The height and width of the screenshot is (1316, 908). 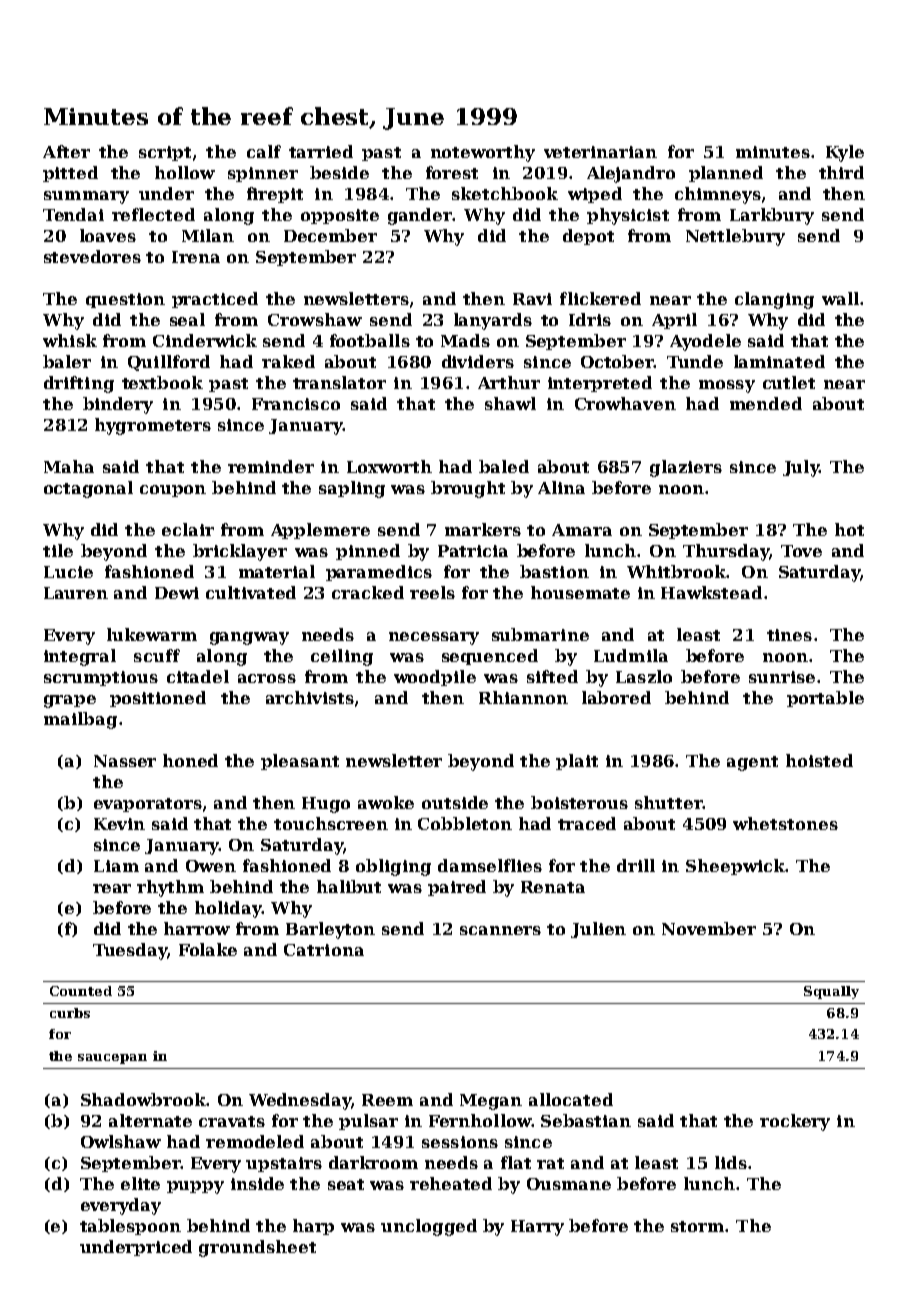 What do you see at coordinates (73, 214) in the screenshot?
I see `Tendai` at bounding box center [73, 214].
